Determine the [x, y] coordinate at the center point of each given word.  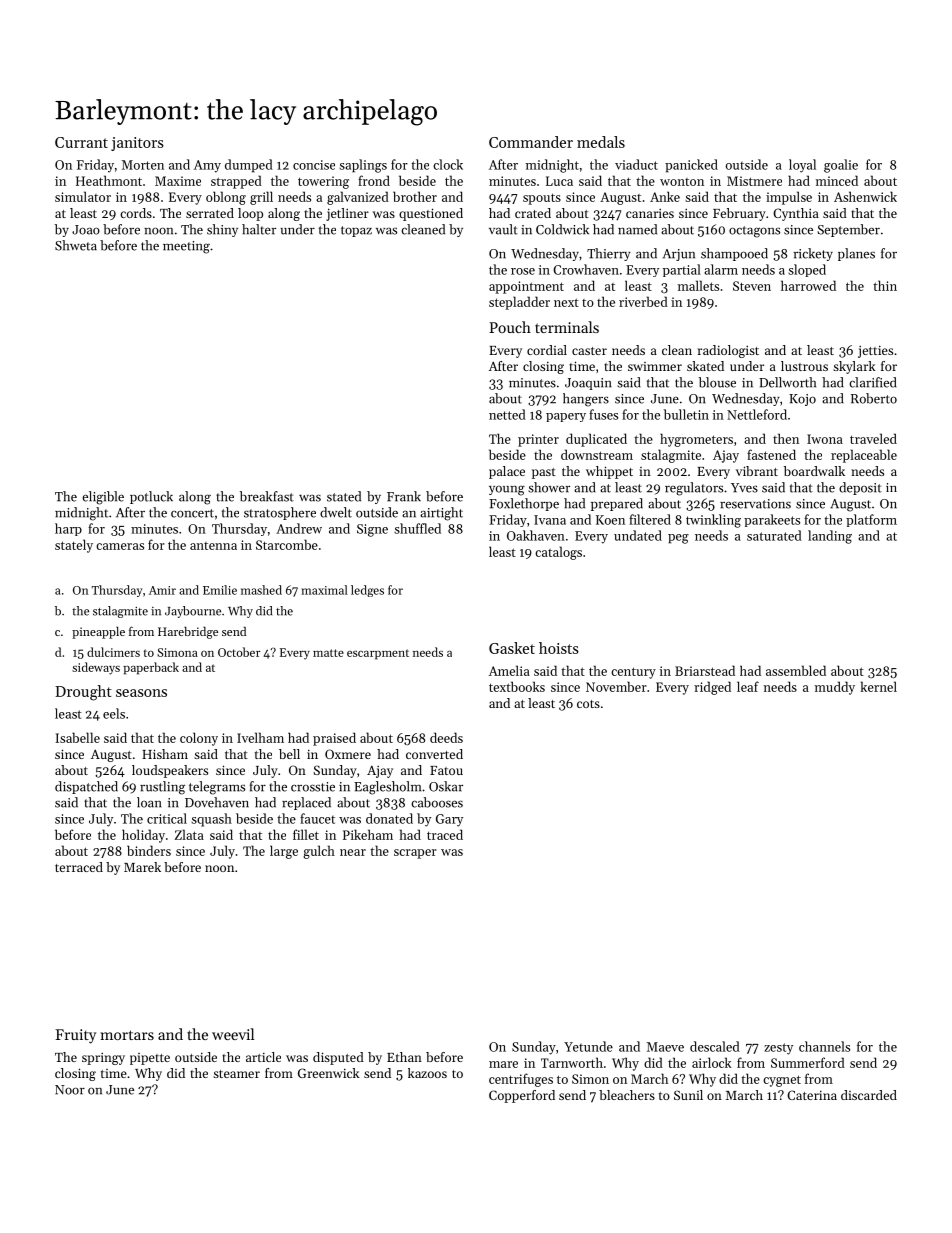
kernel [878, 686]
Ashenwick [865, 196]
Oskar [446, 786]
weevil [233, 1034]
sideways [96, 668]
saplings [363, 166]
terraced [79, 867]
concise [314, 165]
